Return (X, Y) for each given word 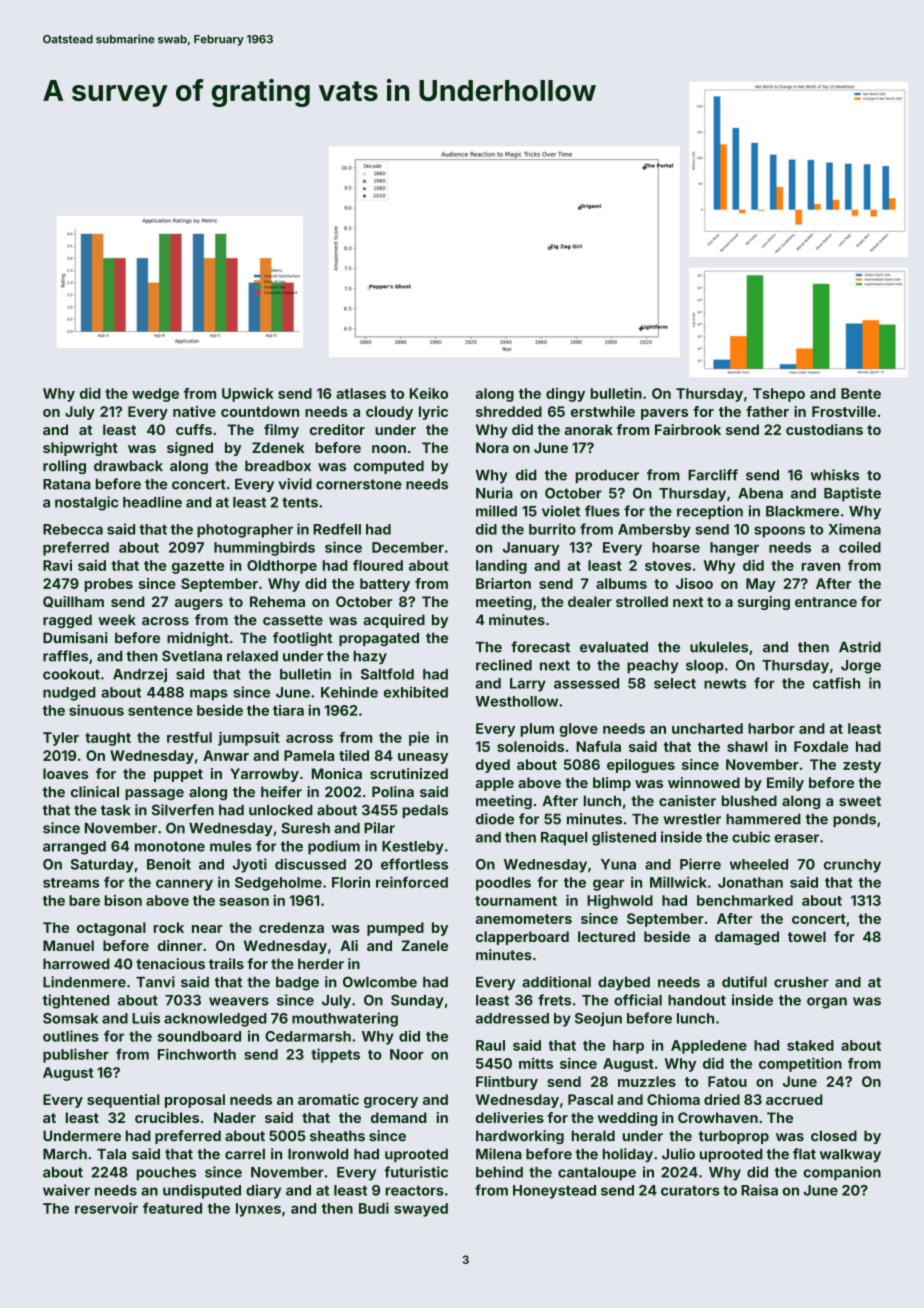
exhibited (416, 692)
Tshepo (779, 395)
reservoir (106, 1208)
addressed (512, 1018)
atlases (361, 393)
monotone (170, 846)
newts (725, 684)
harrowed (76, 964)
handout (697, 1000)
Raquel (564, 839)
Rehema (277, 601)
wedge (155, 395)
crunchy (852, 866)
